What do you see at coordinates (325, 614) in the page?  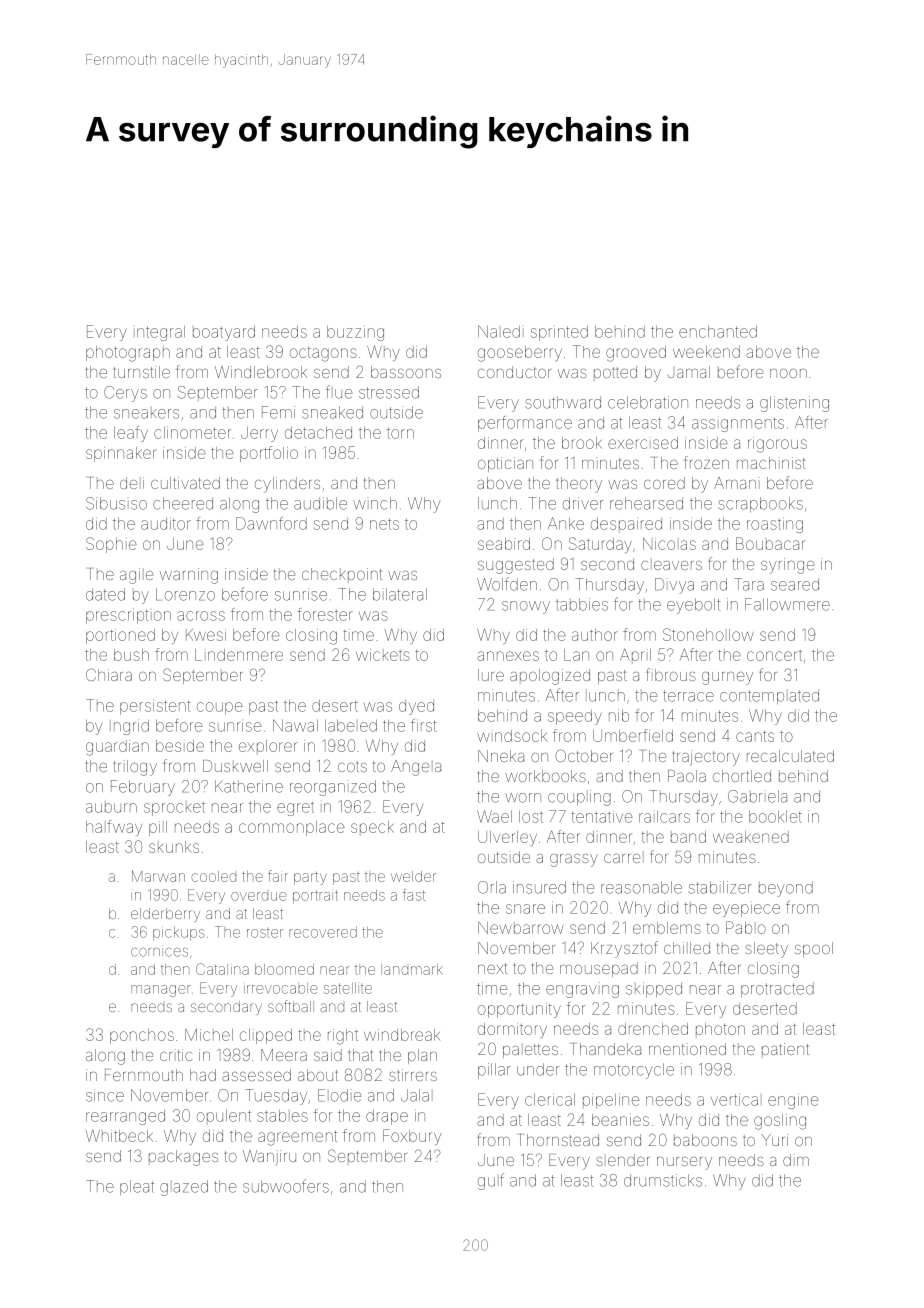 I see `forester` at bounding box center [325, 614].
